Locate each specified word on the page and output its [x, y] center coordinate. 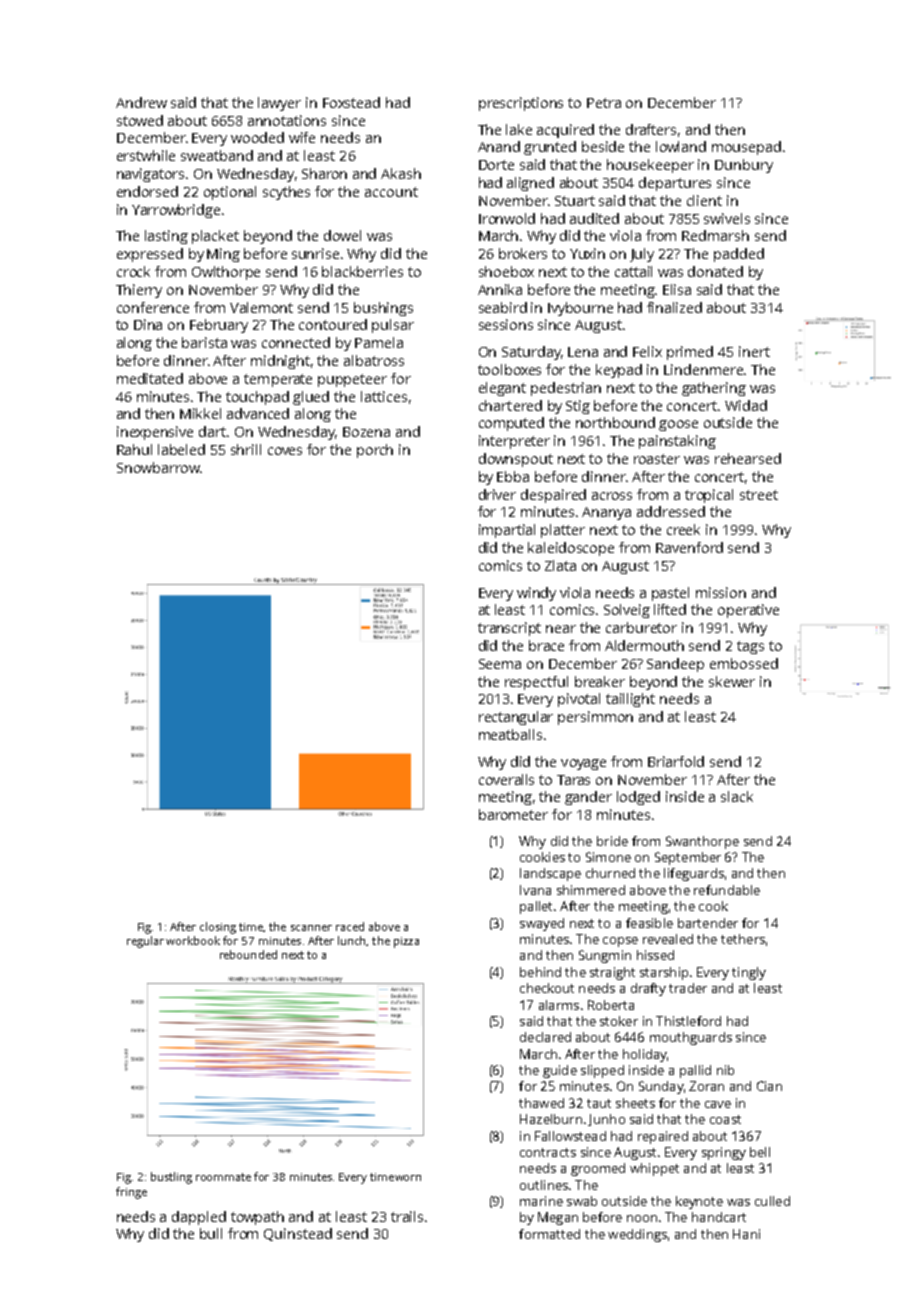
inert [754, 351]
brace [546, 645]
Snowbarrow [158, 467]
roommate [223, 1177]
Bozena [366, 432]
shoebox [506, 271]
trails [407, 1216]
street [759, 495]
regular [145, 942]
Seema [500, 664]
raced [350, 926]
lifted [670, 609]
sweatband [217, 155]
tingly [749, 973]
